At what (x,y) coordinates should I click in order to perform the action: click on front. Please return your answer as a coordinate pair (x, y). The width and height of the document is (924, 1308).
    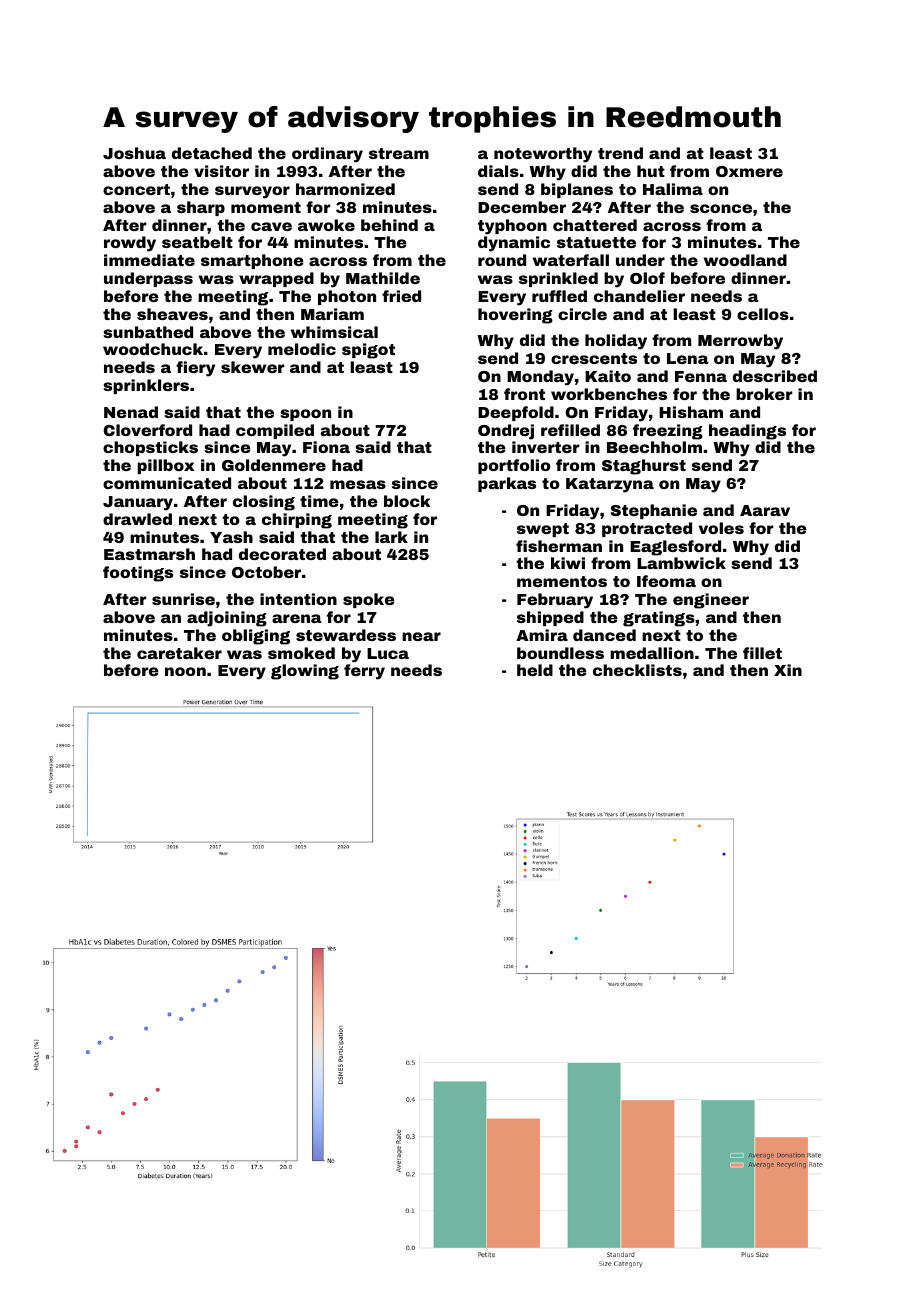
    Looking at the image, I should click on (524, 394).
